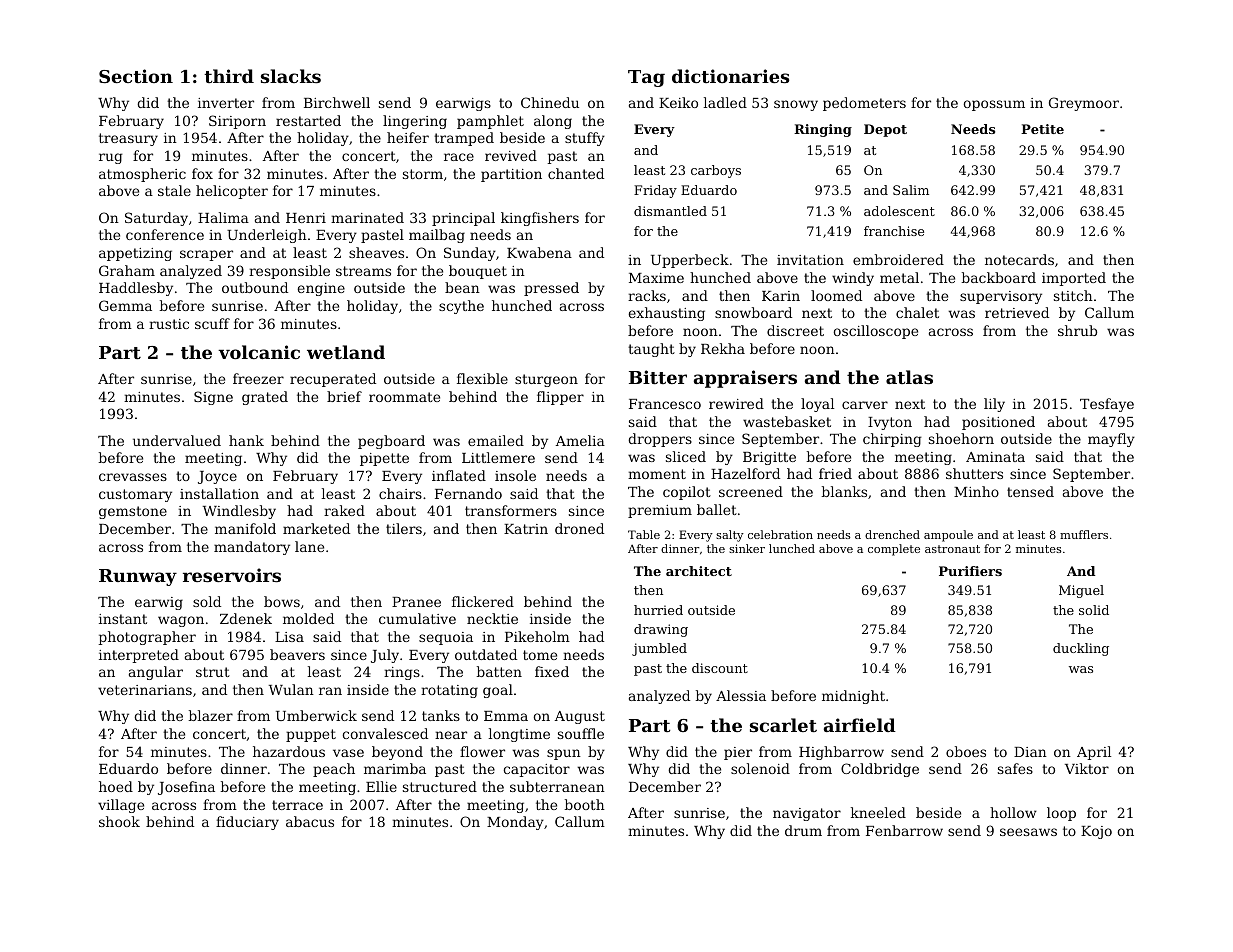  Describe the element at coordinates (291, 76) in the page. I see `slacks` at that location.
